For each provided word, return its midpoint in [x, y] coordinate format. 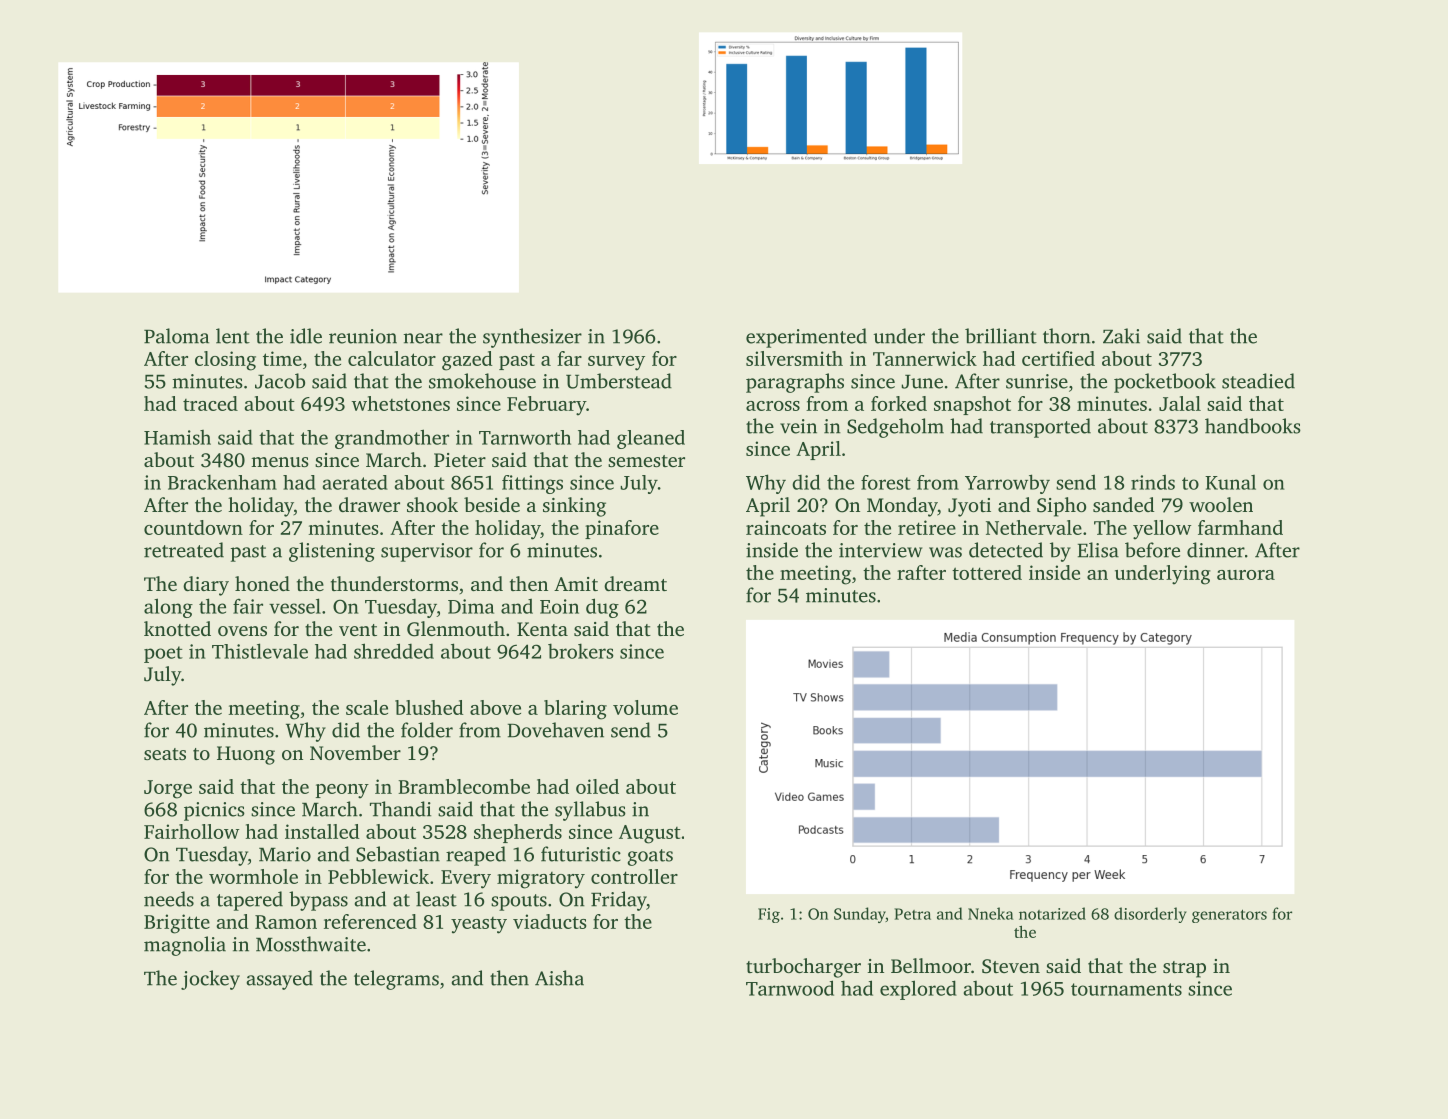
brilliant [1001, 336]
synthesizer [532, 338]
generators [1229, 916]
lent [233, 336]
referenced [370, 921]
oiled [597, 786]
